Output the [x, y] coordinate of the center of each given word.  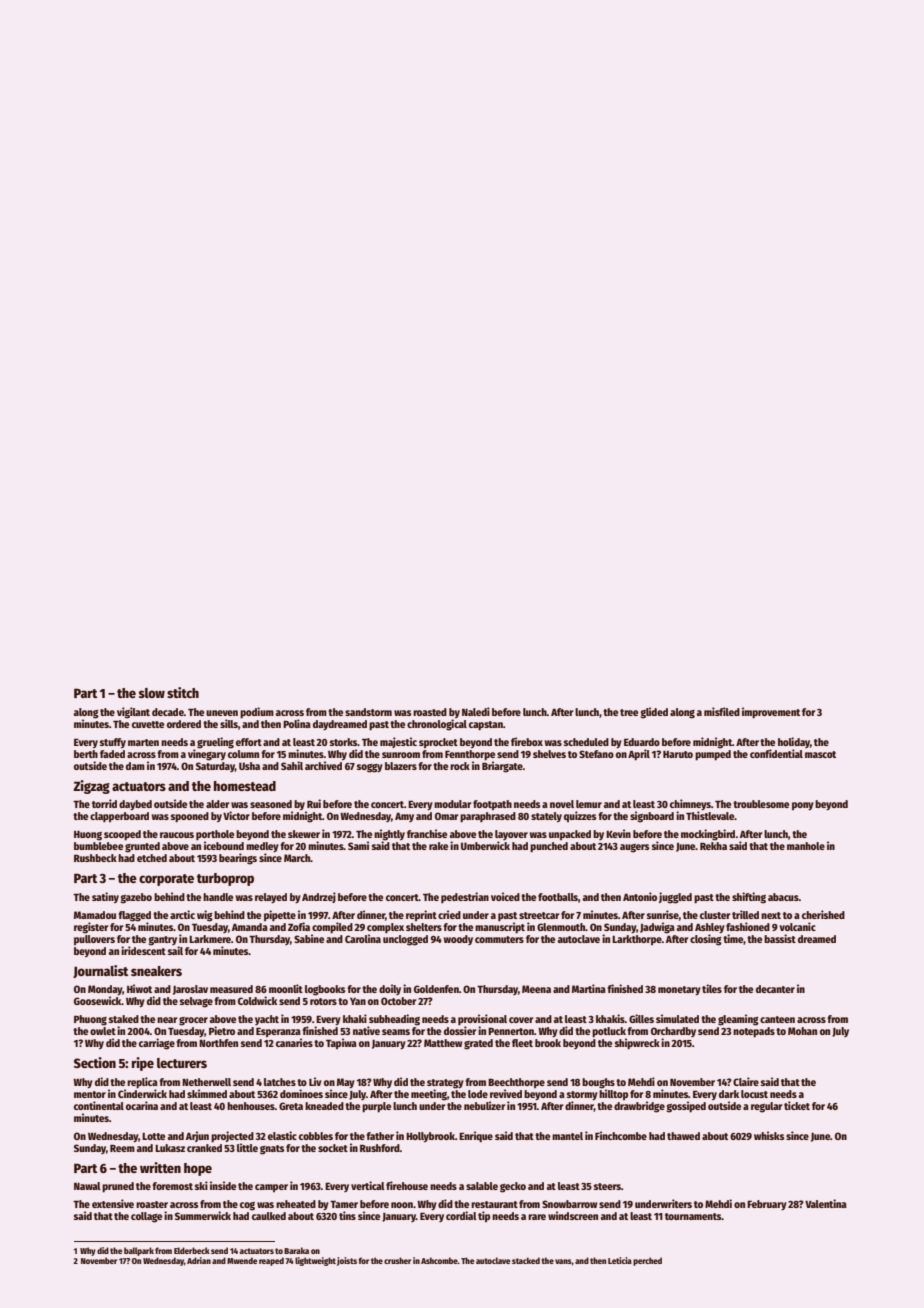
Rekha [713, 846]
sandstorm [368, 712]
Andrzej [319, 897]
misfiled [722, 711]
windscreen [573, 1215]
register [91, 928]
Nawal [87, 1186]
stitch [183, 692]
